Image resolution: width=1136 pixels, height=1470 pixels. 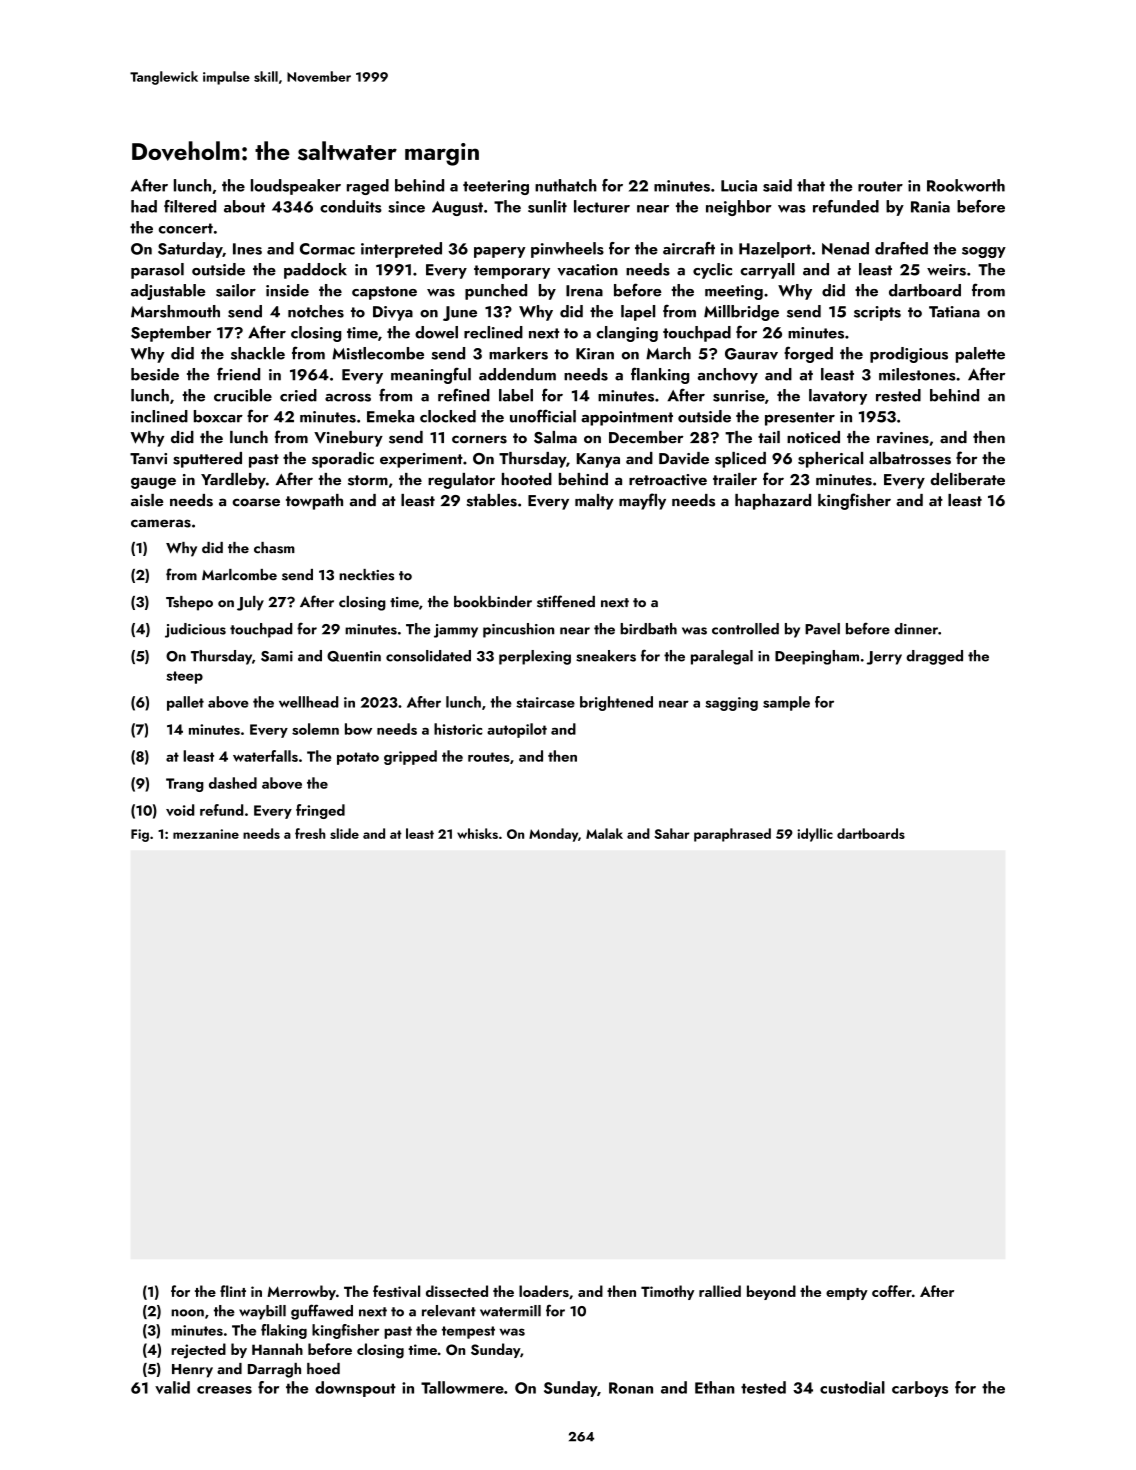 I want to click on rallied, so click(x=720, y=1291).
